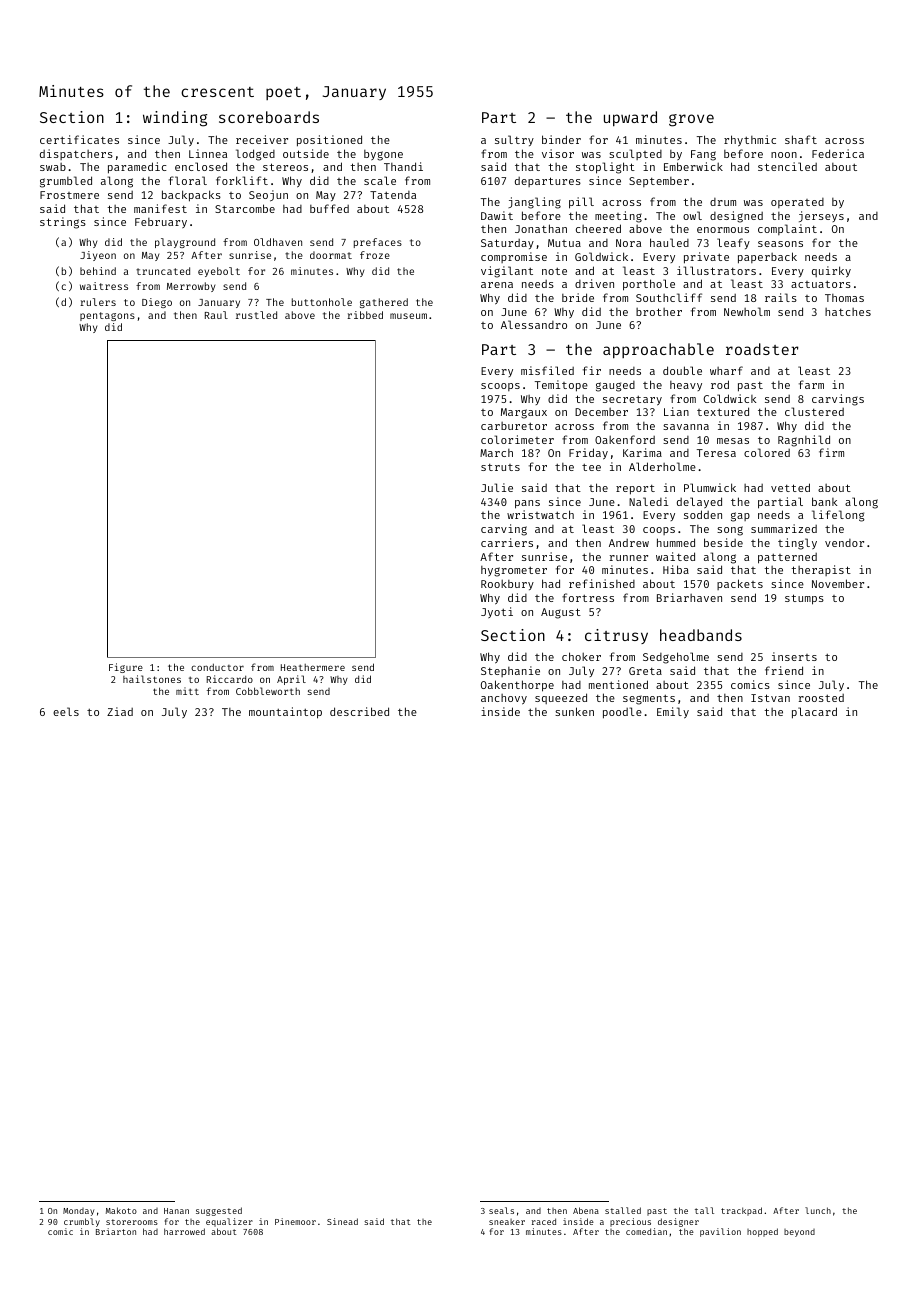 The height and width of the image is (1308, 924). What do you see at coordinates (561, 613) in the image?
I see `August` at bounding box center [561, 613].
